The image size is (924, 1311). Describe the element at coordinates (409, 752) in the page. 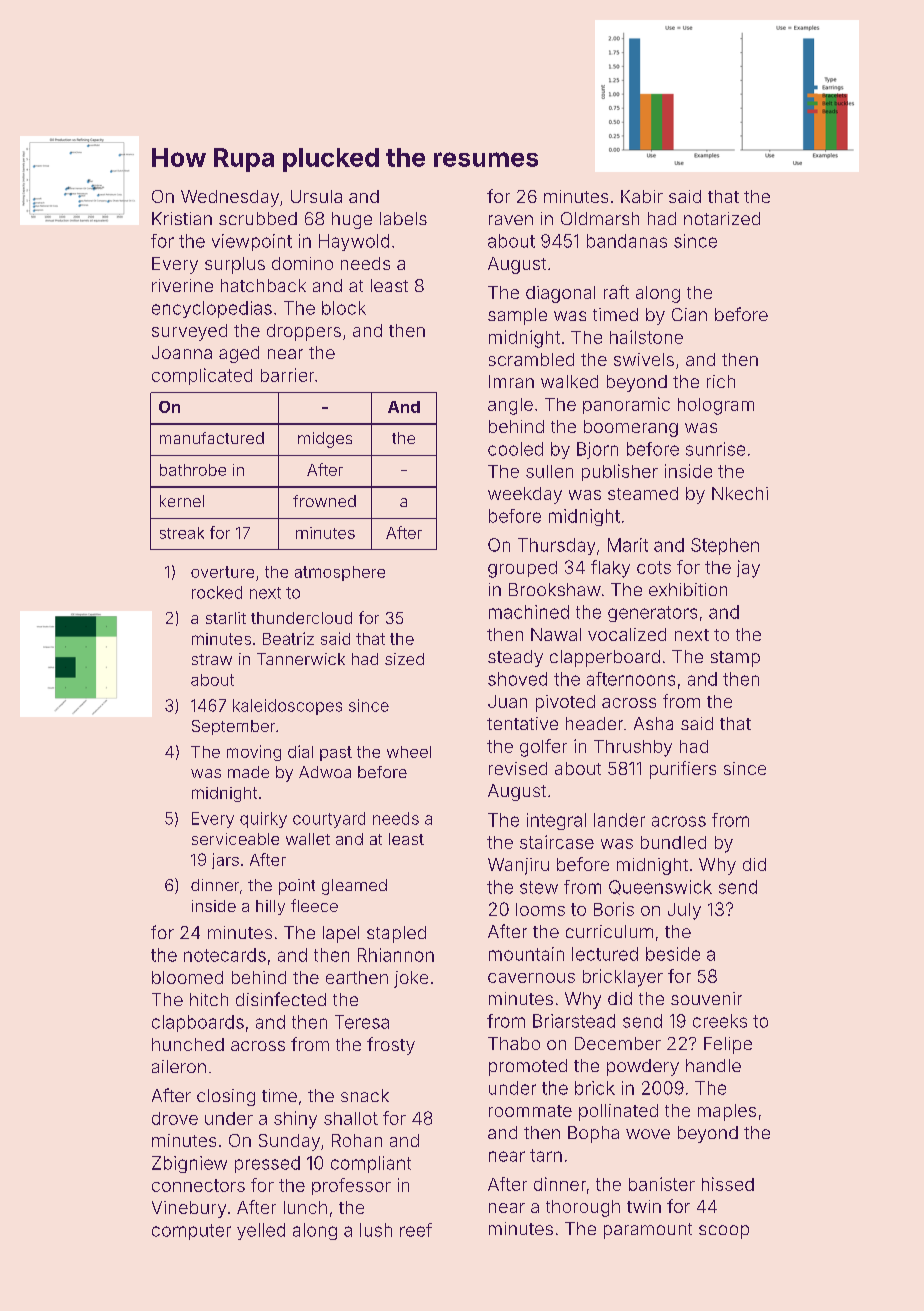

I see `wheel` at that location.
